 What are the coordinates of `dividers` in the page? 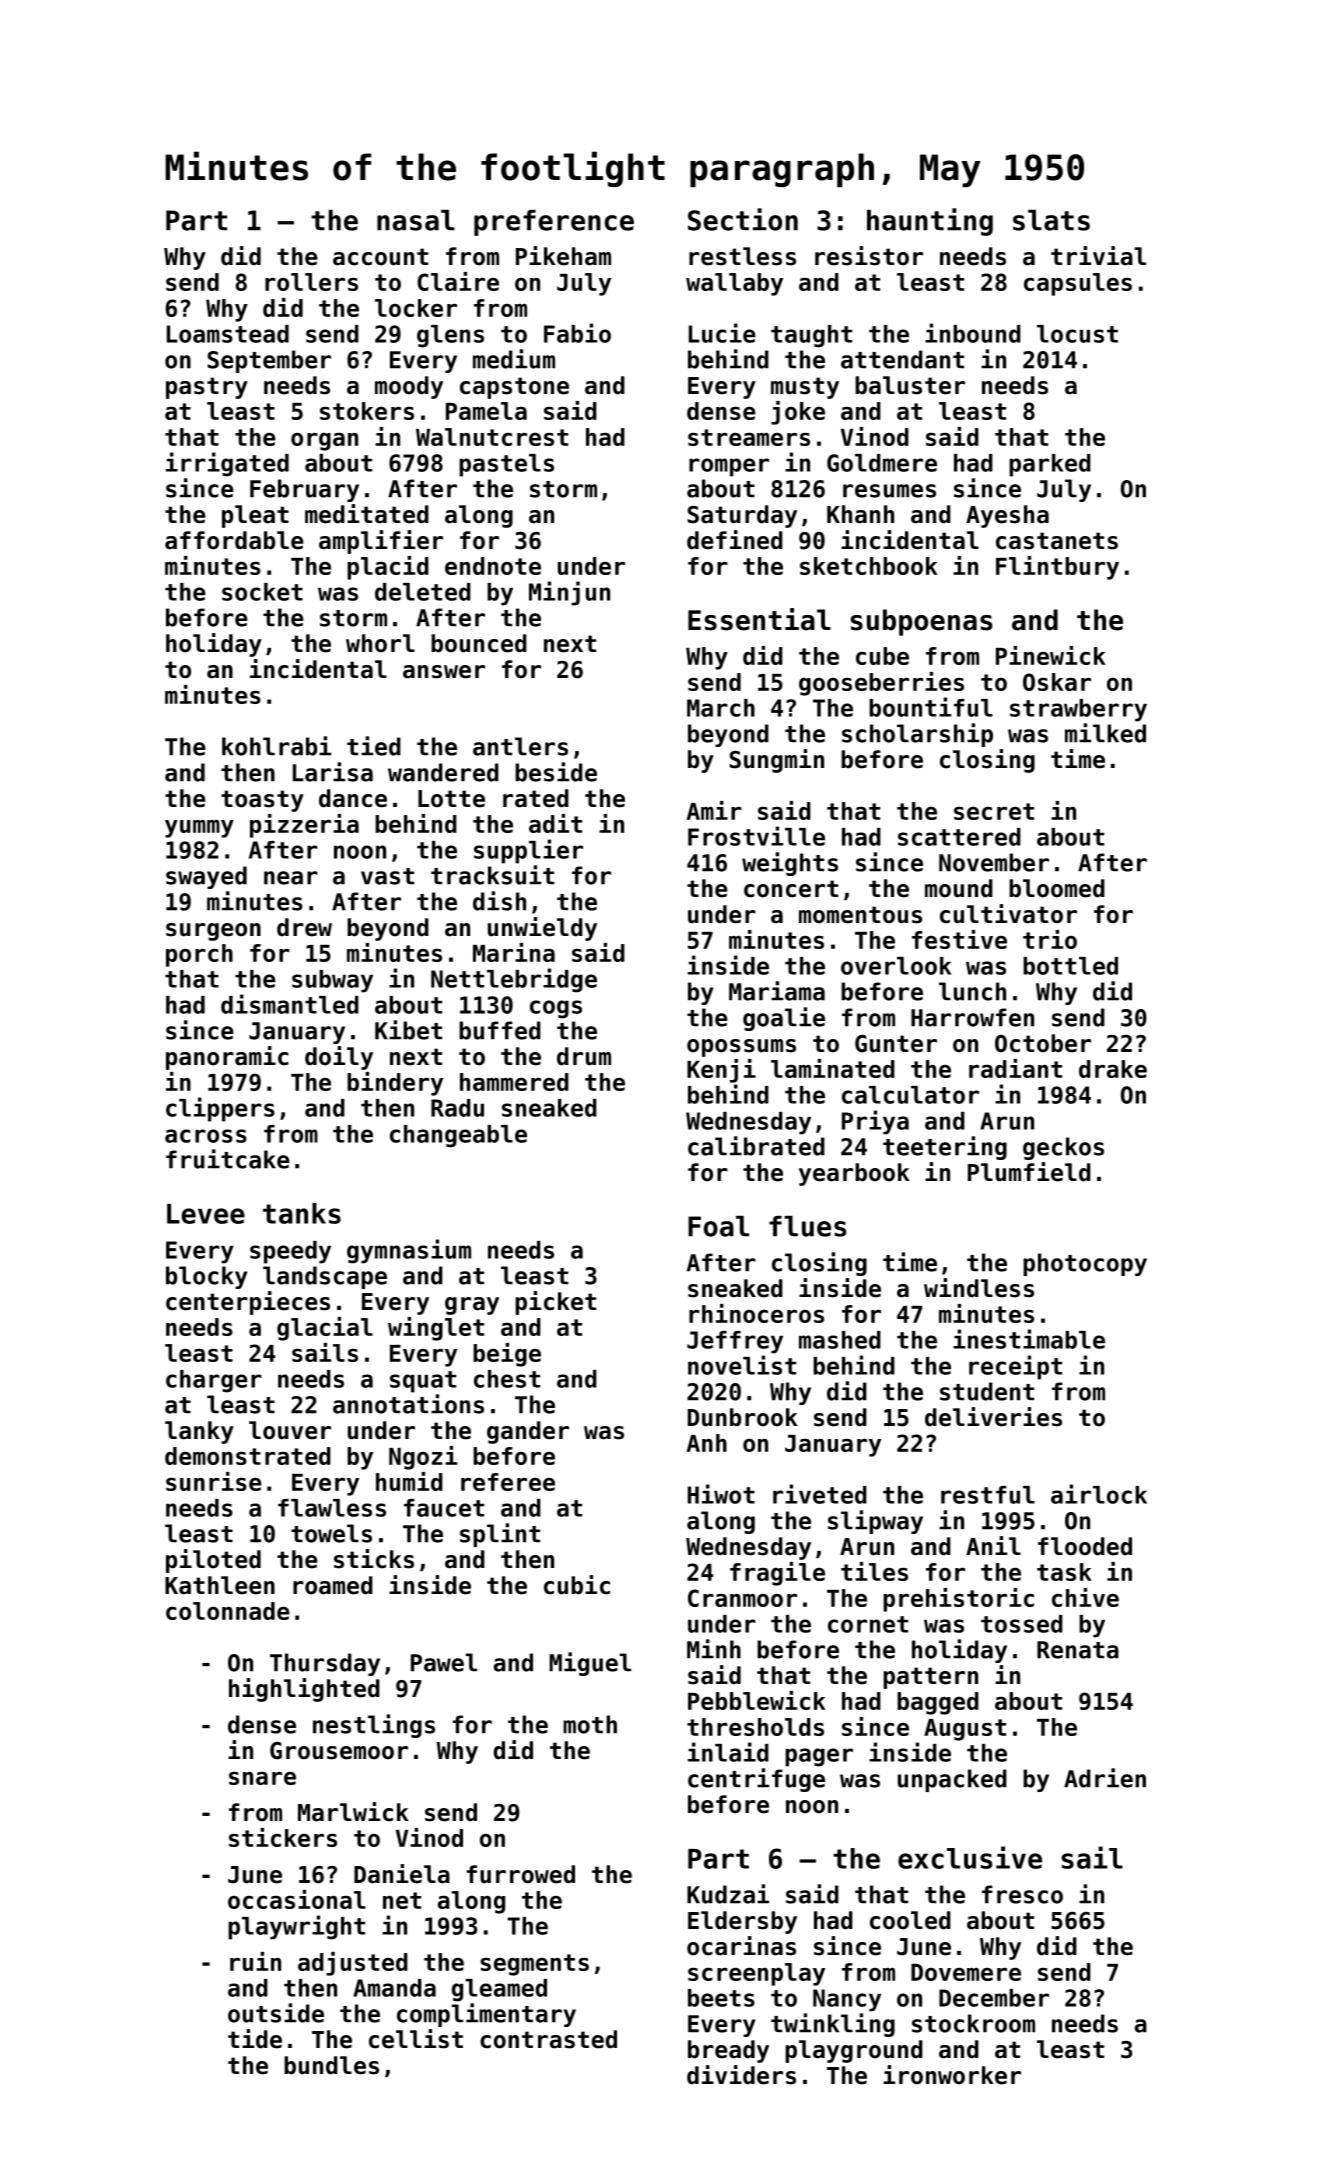 It's located at (741, 2075).
